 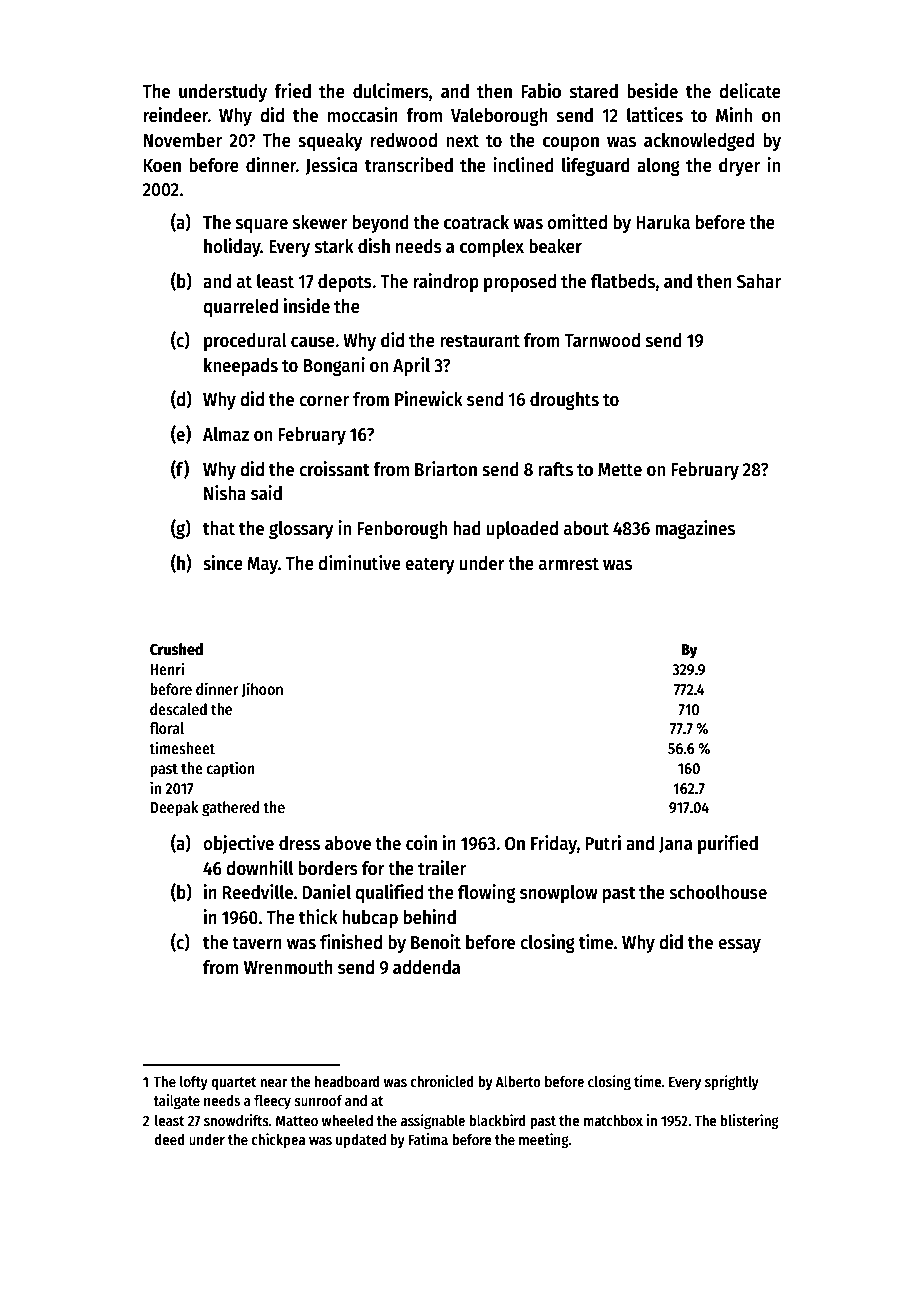 I want to click on thick, so click(x=318, y=917).
